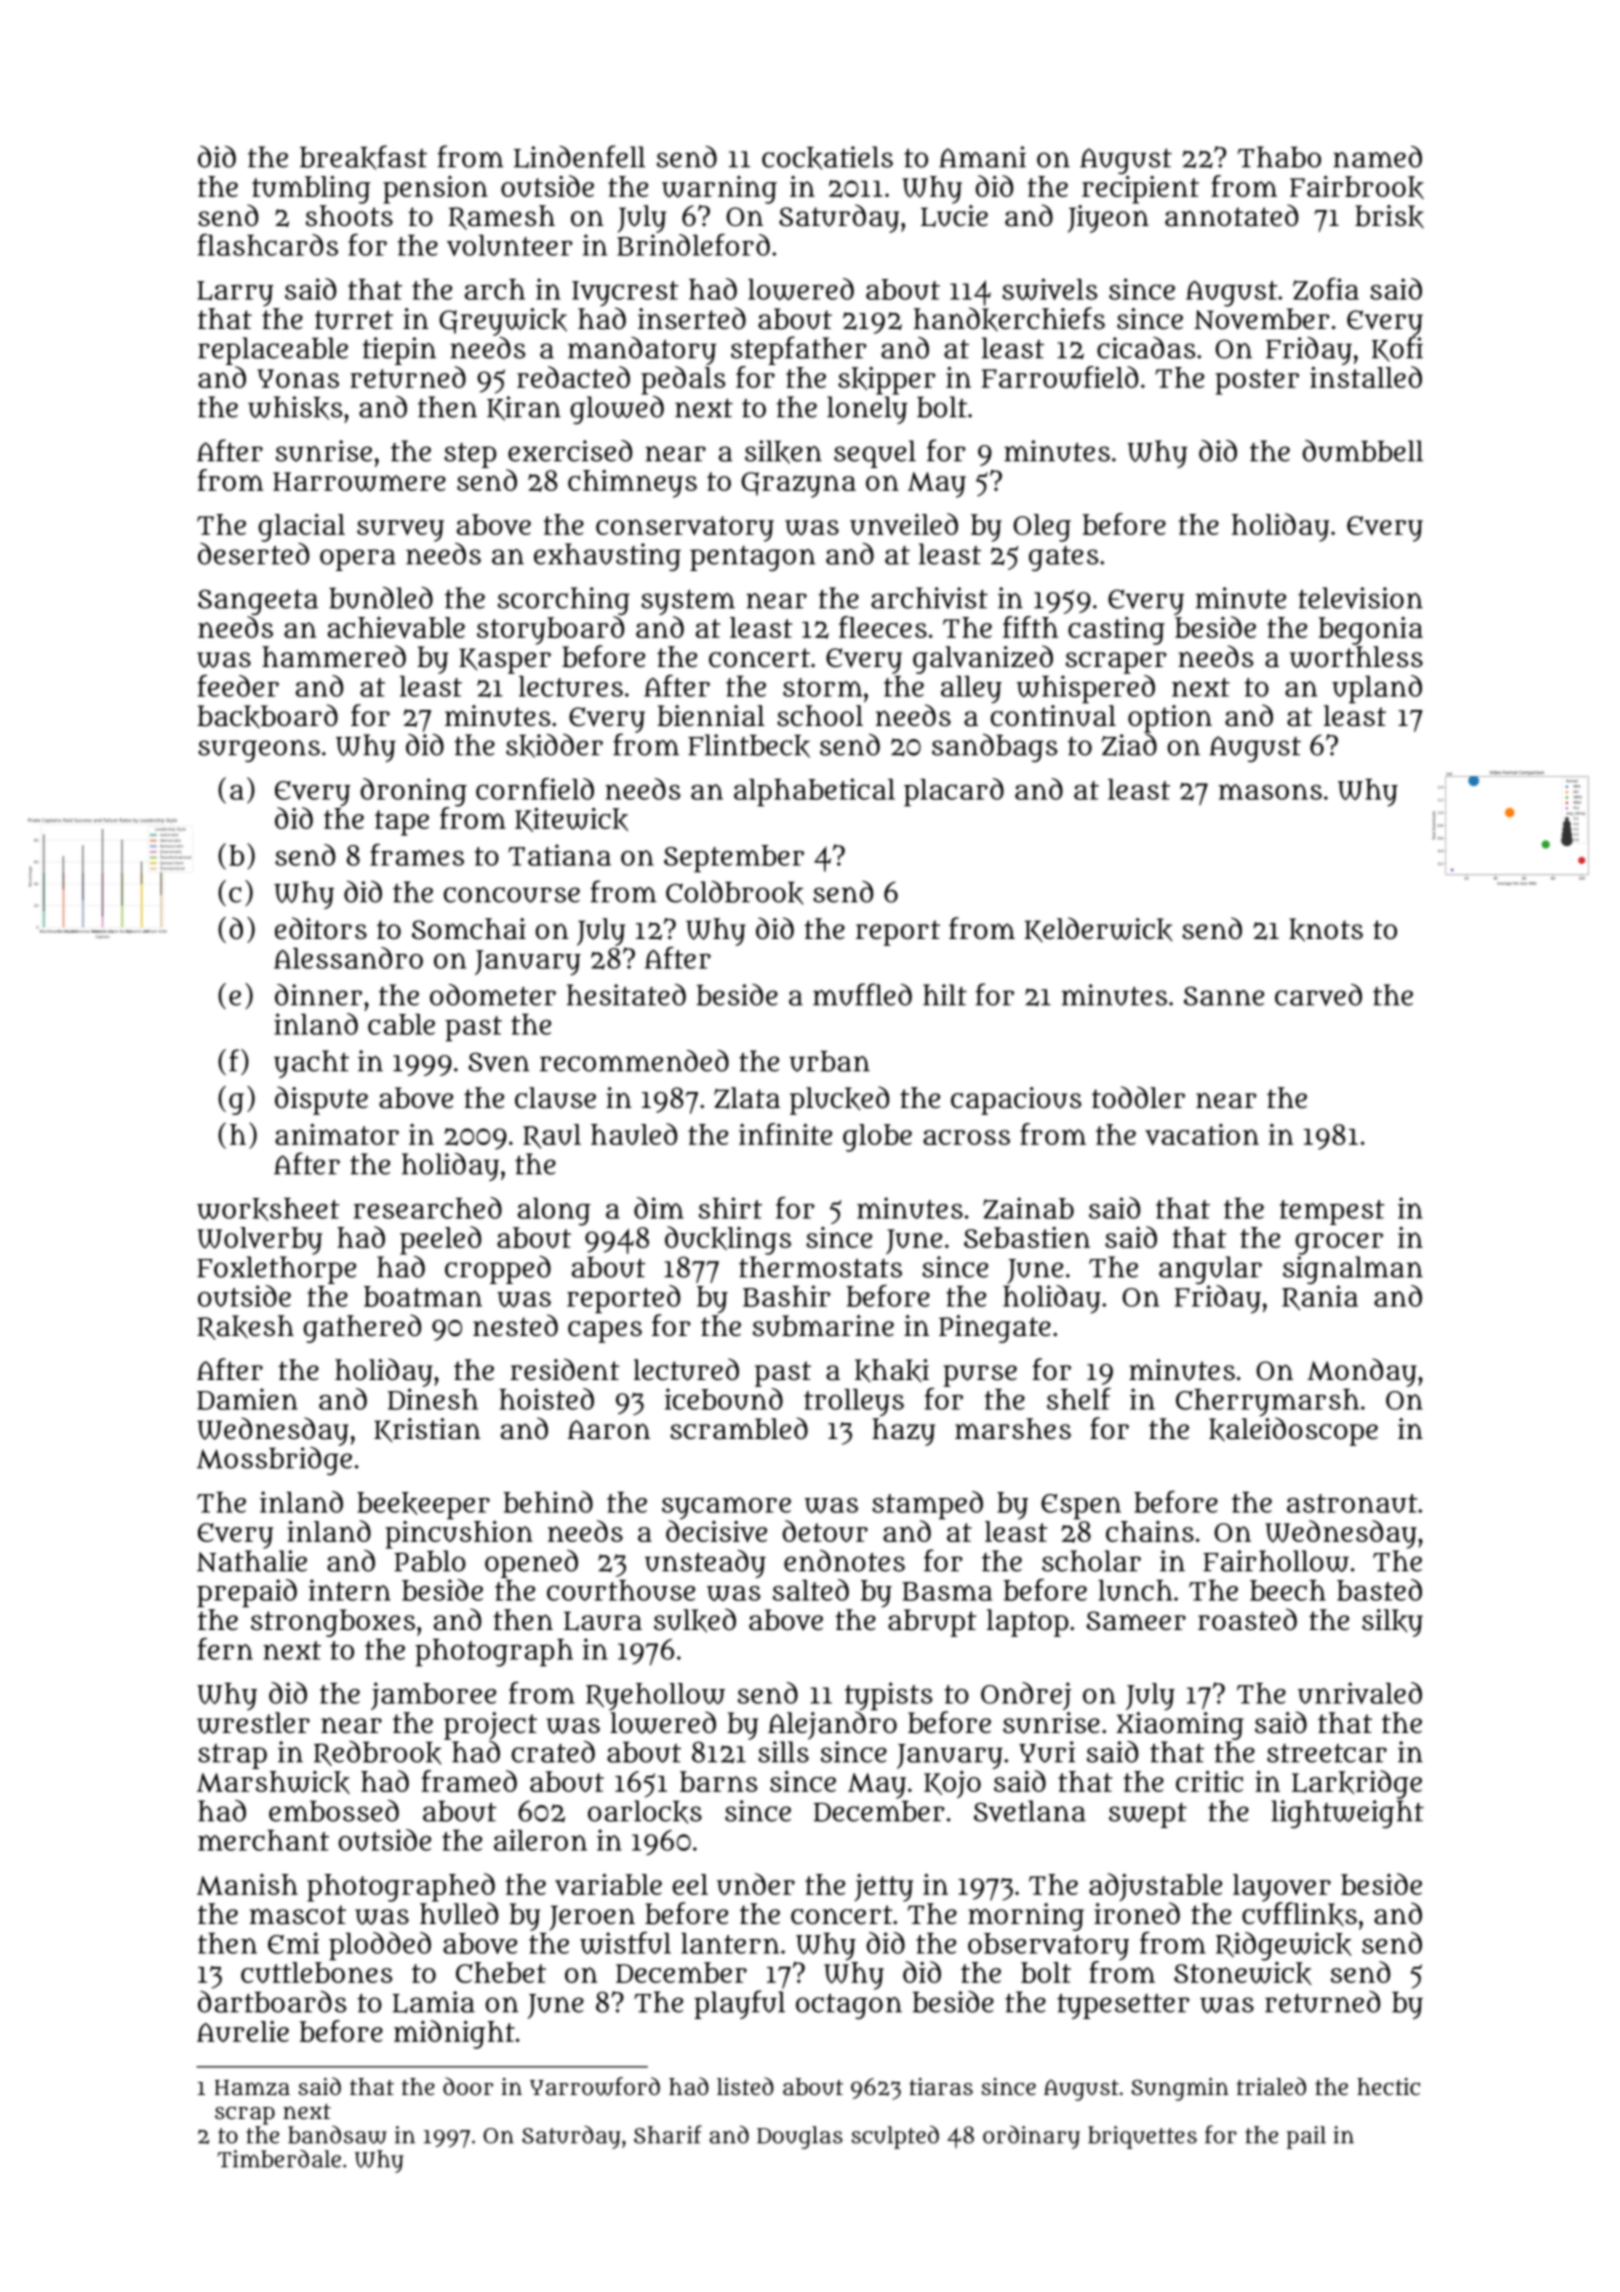 Image resolution: width=1620 pixels, height=2292 pixels. Describe the element at coordinates (245, 1327) in the screenshot. I see `Rakesh` at that location.
